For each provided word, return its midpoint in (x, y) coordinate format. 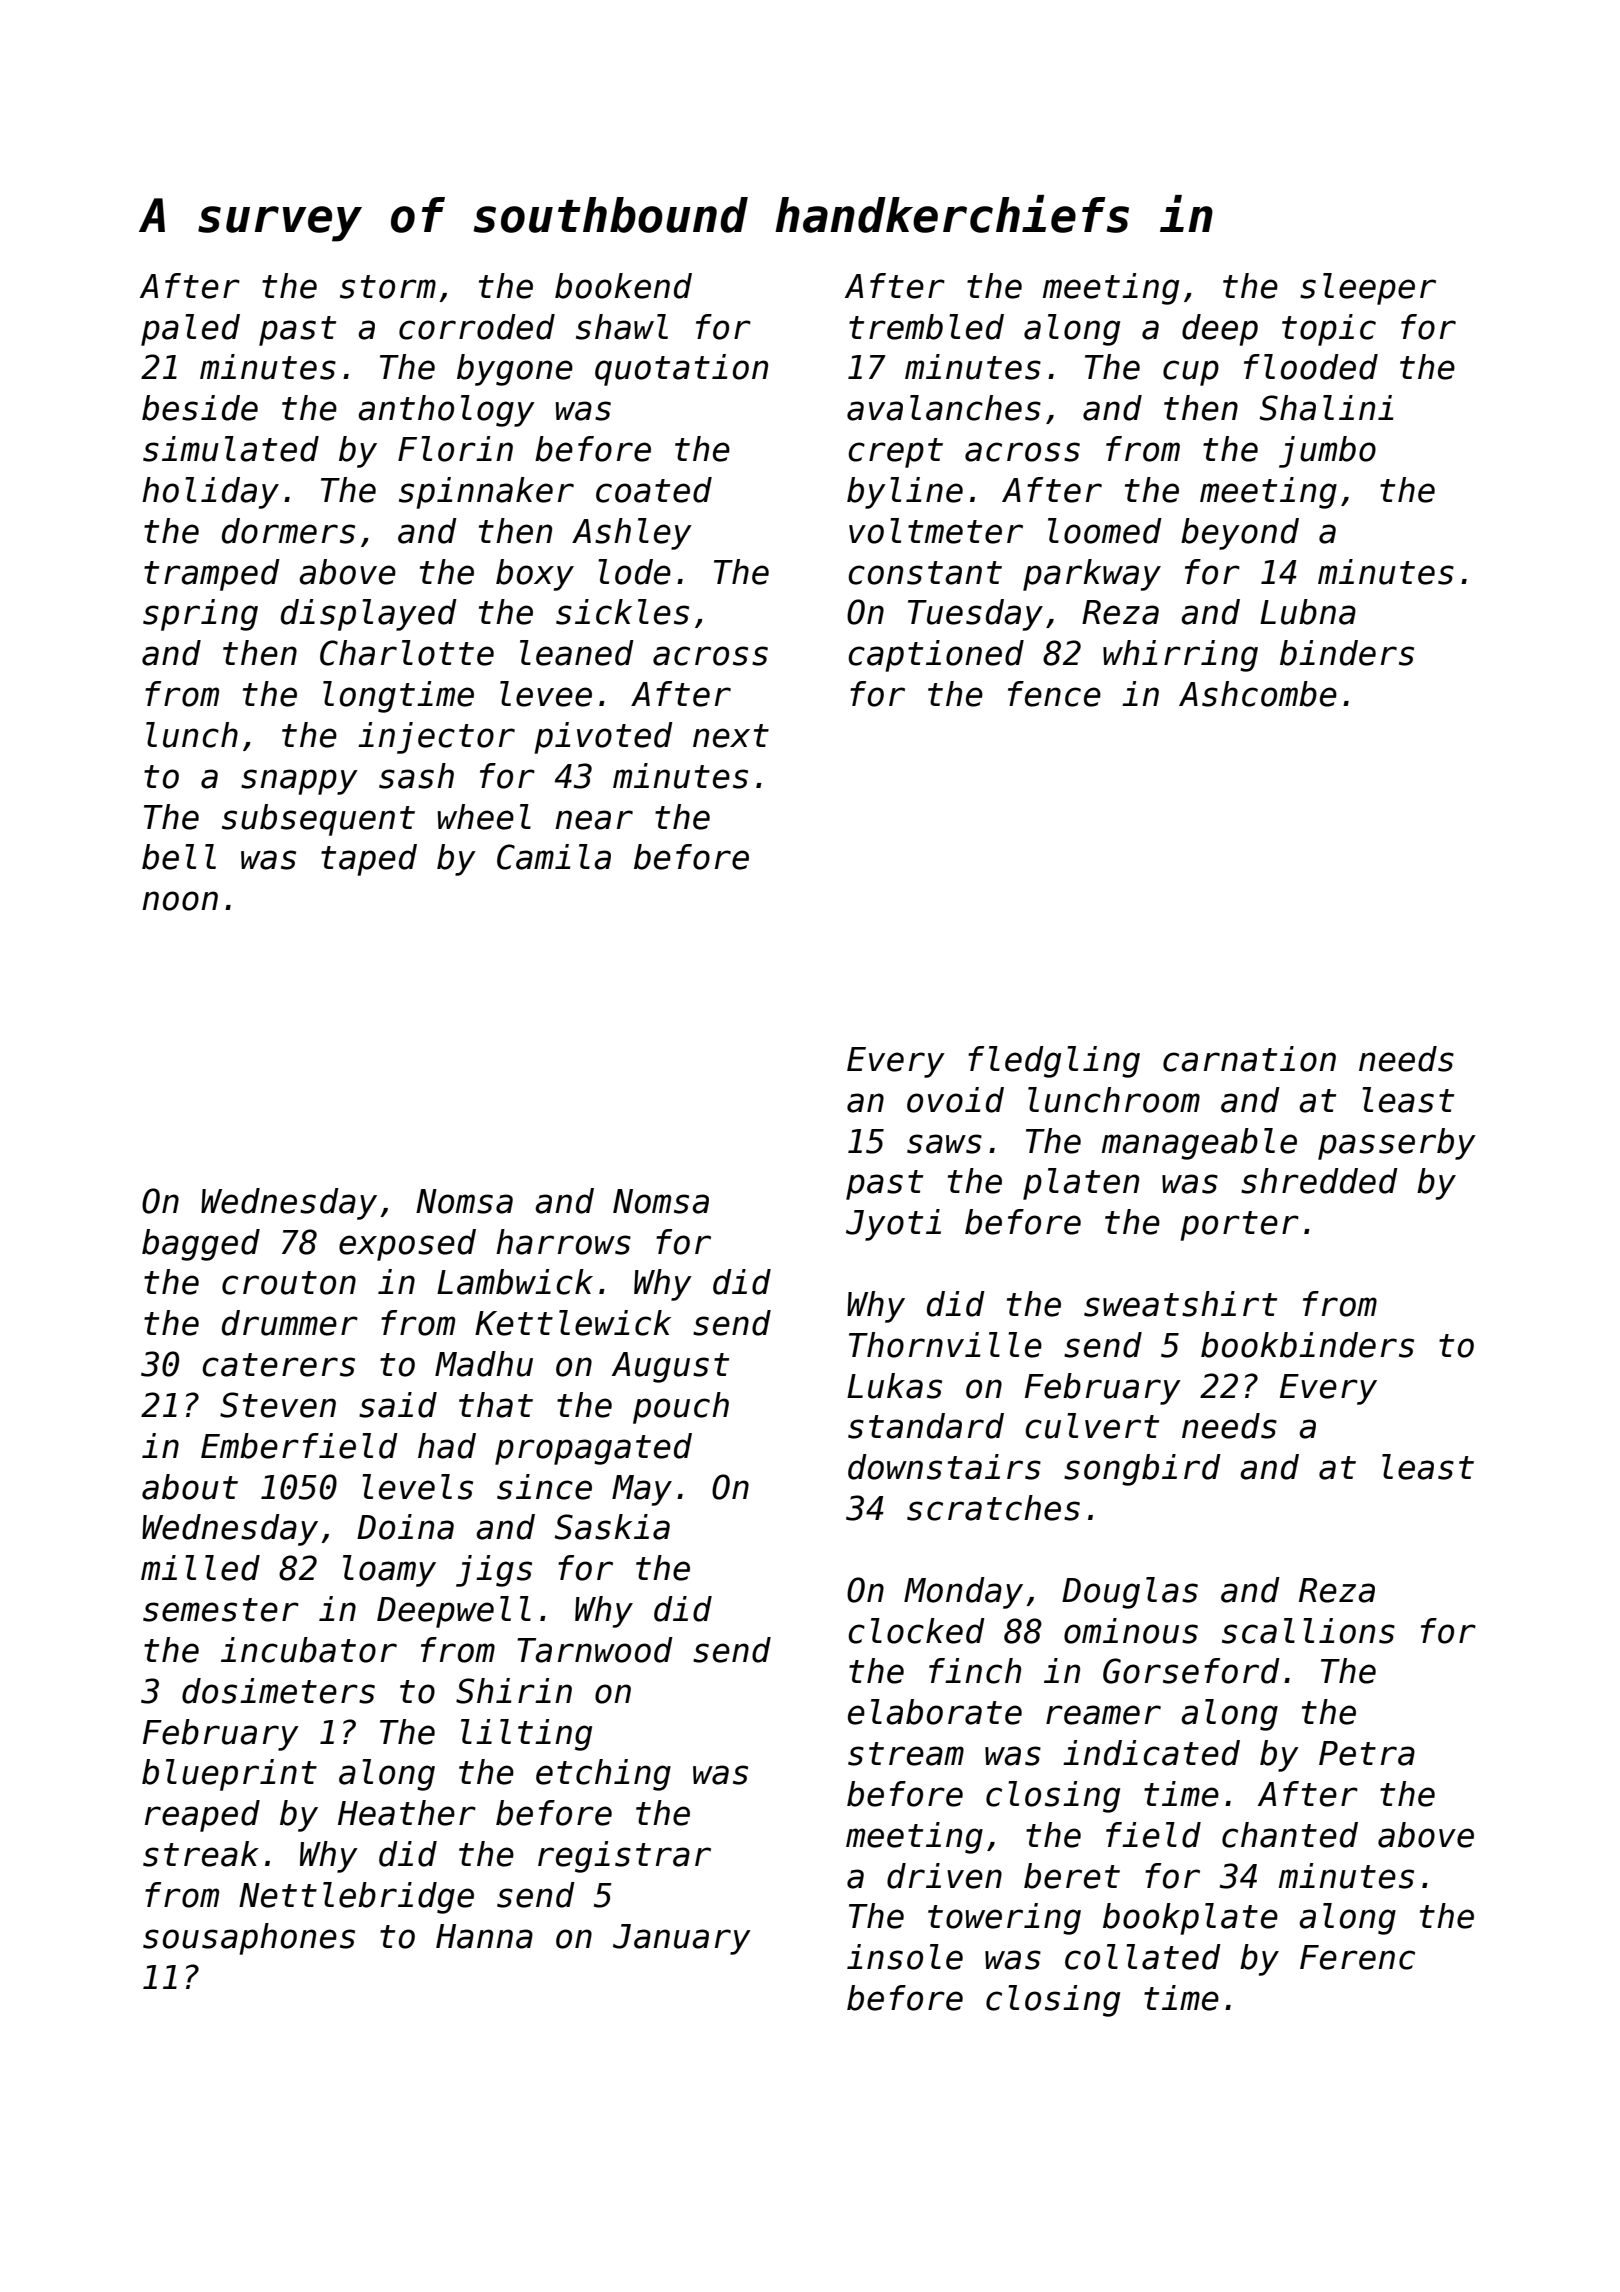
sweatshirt (1180, 1304)
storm (388, 287)
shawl (622, 327)
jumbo (1327, 452)
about (190, 1487)
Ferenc (1357, 1957)
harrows (563, 1242)
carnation (1249, 1059)
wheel (484, 817)
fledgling (1054, 1062)
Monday (963, 1593)
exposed (407, 1245)
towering (1004, 1919)
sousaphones (249, 1939)
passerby (1397, 1144)
